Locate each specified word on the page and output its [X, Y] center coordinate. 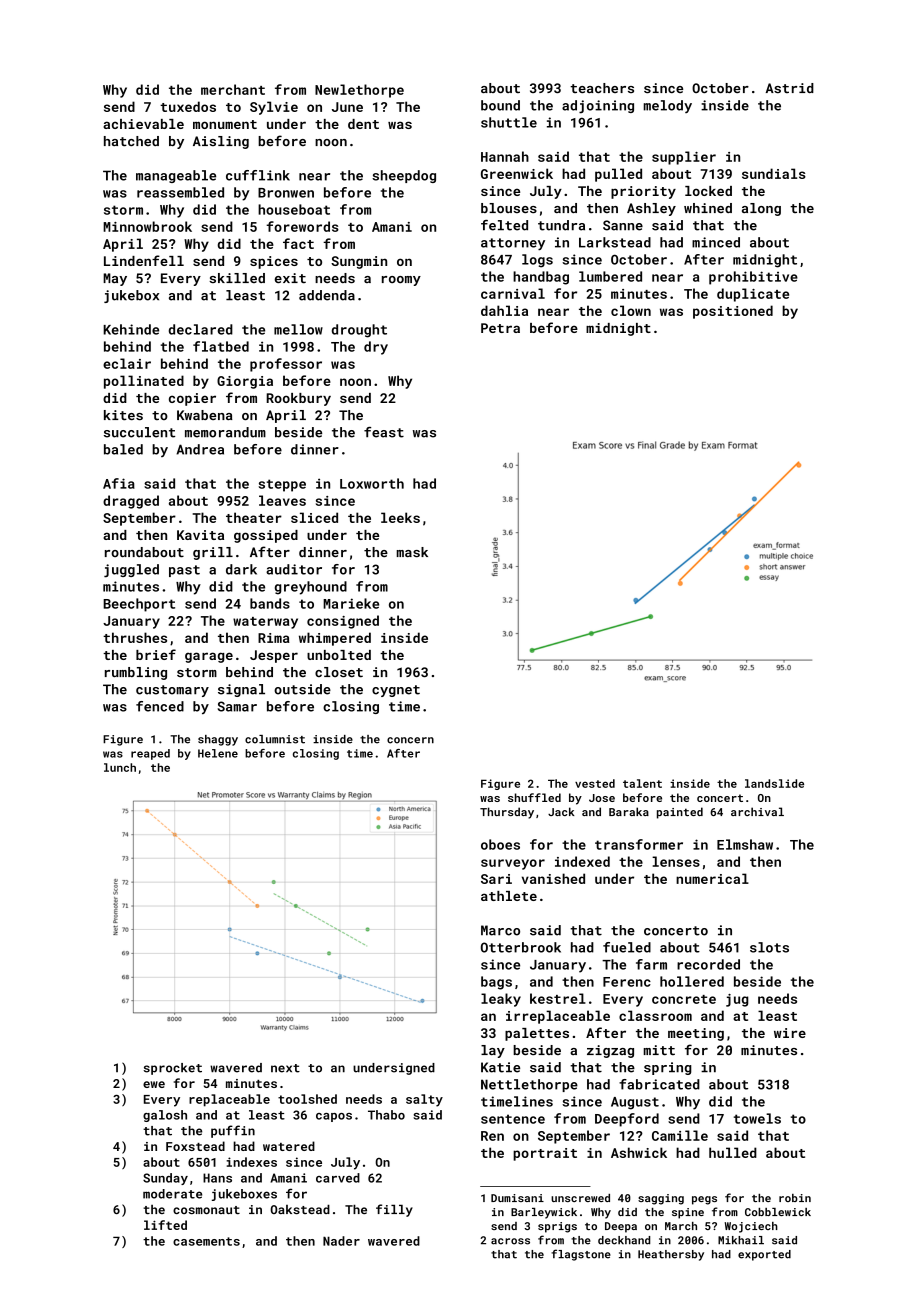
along [761, 209]
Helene [218, 753]
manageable [176, 176]
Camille [680, 1135]
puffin [233, 1131]
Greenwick [517, 173]
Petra [500, 328]
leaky [501, 1000]
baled [123, 449]
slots [769, 947]
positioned [733, 312]
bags [496, 983]
